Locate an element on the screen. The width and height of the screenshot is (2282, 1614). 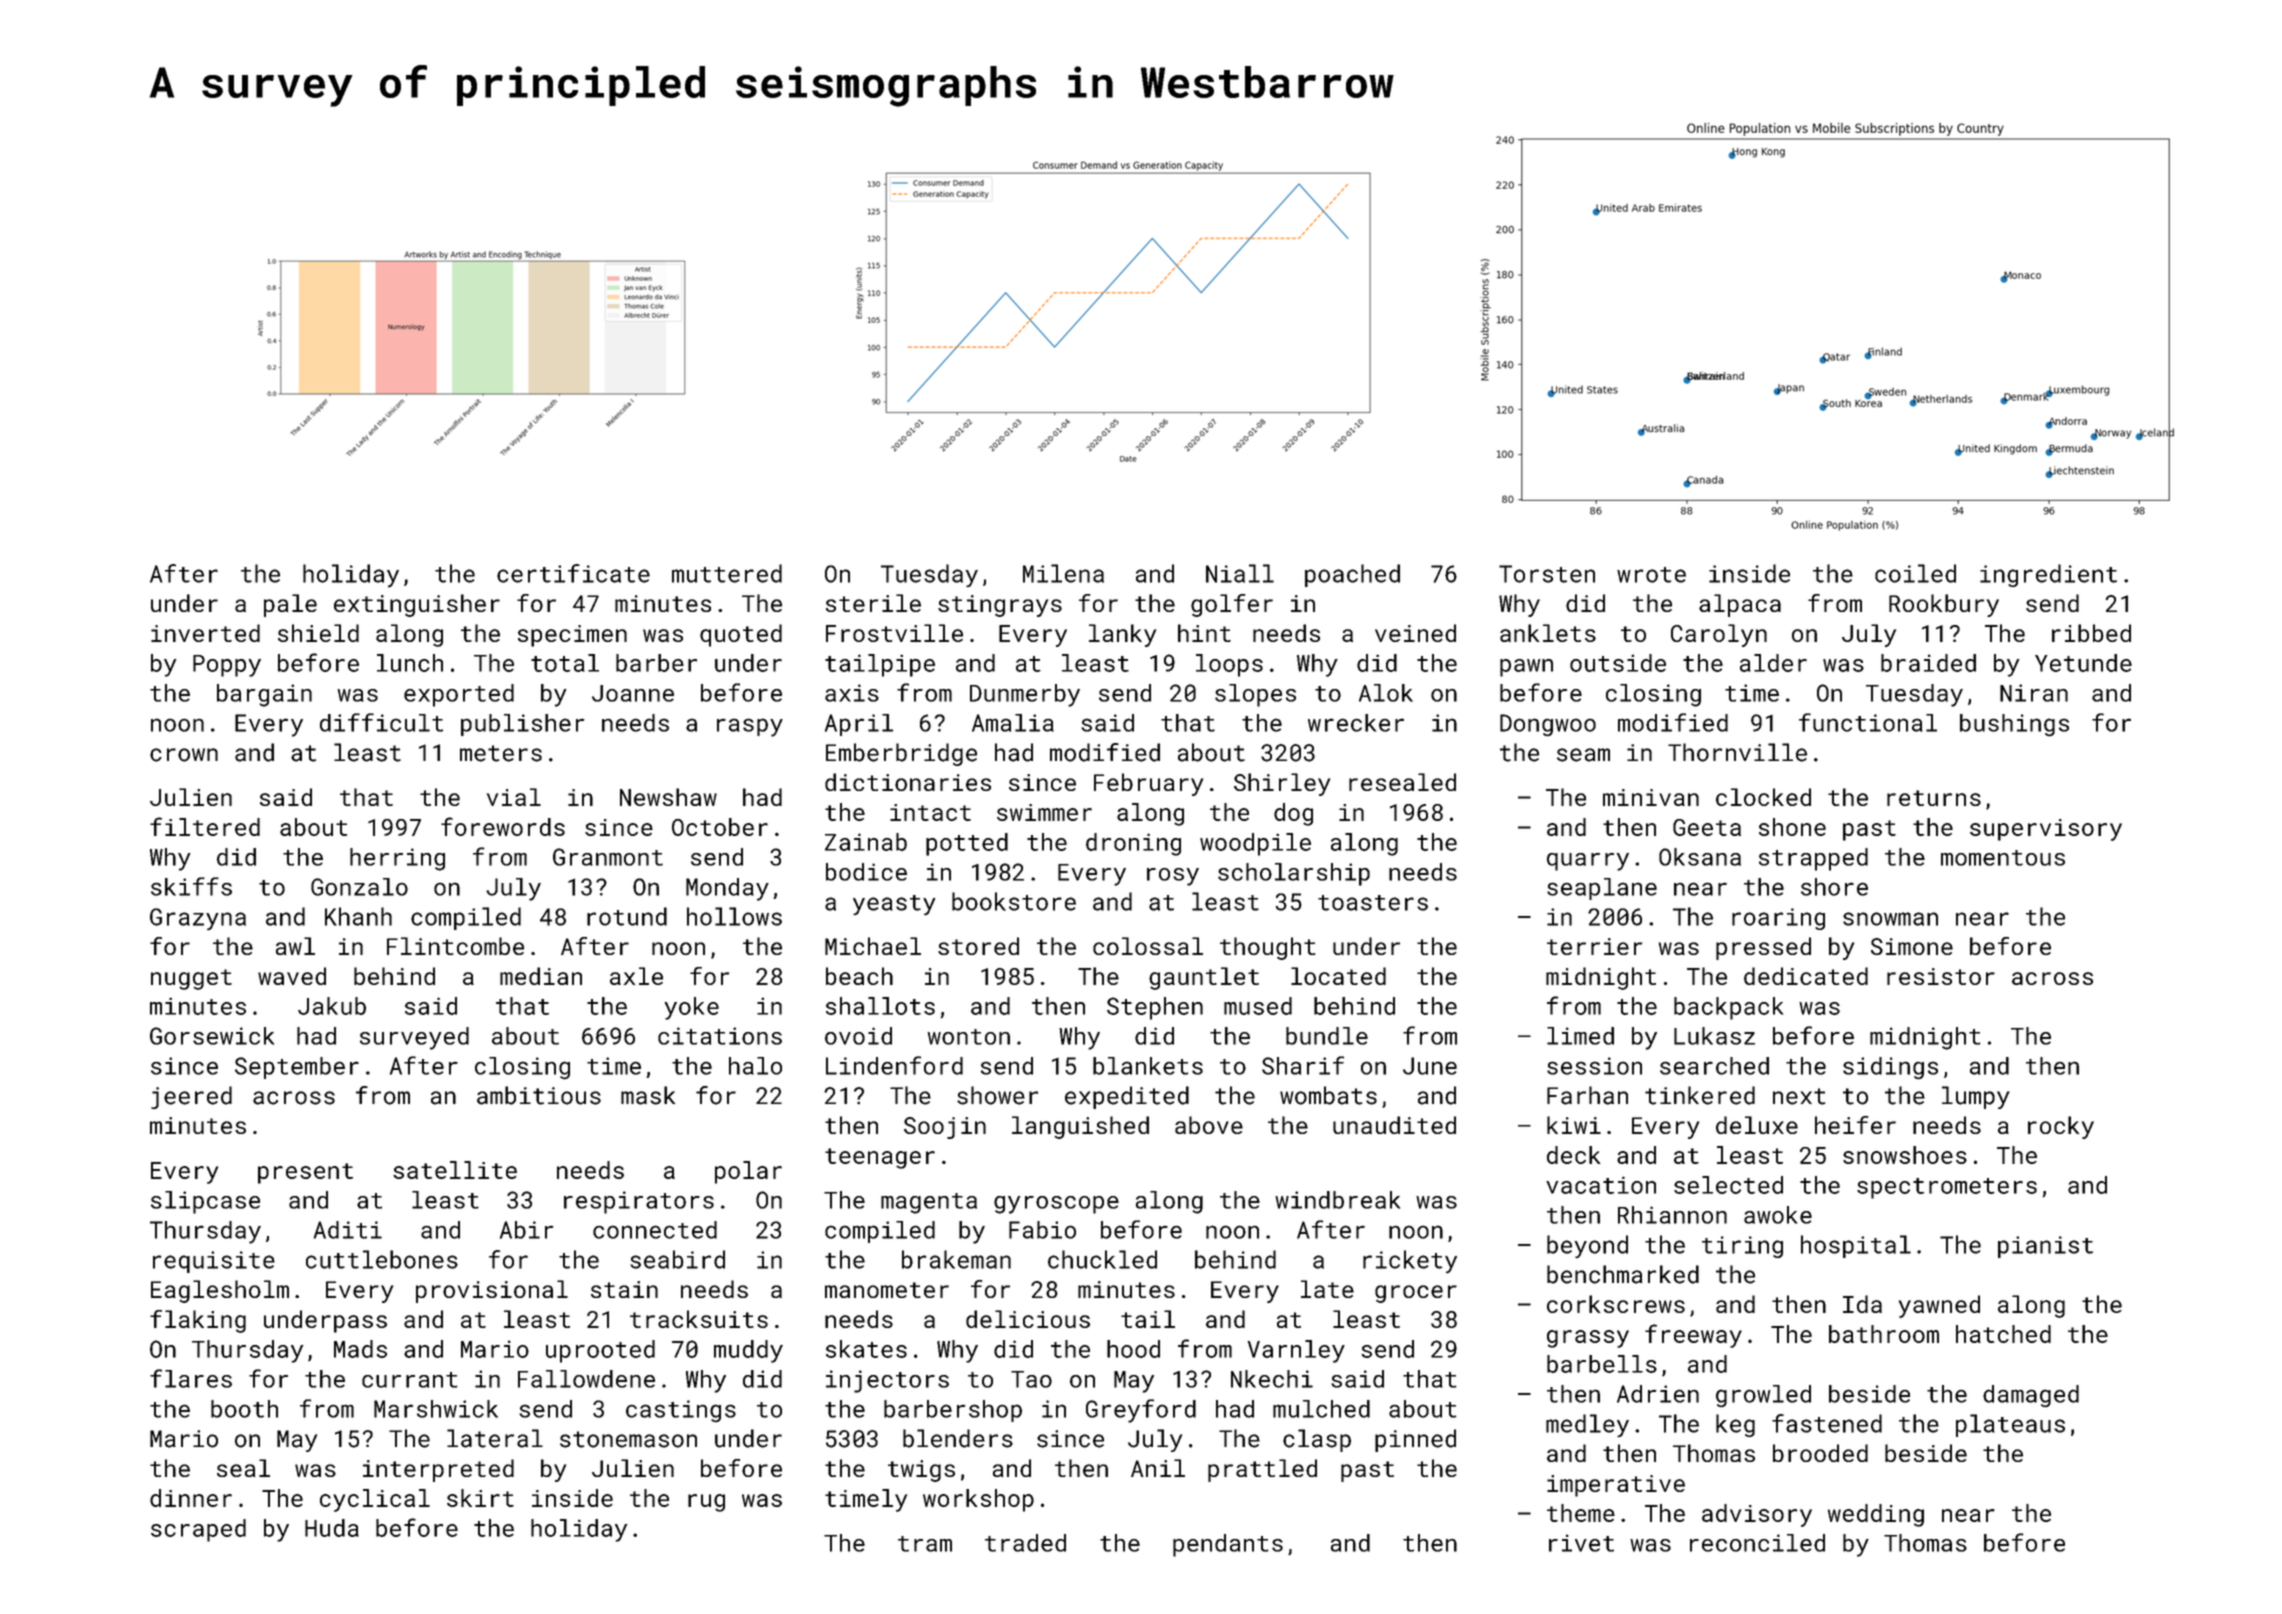
wonton is located at coordinates (969, 1037).
